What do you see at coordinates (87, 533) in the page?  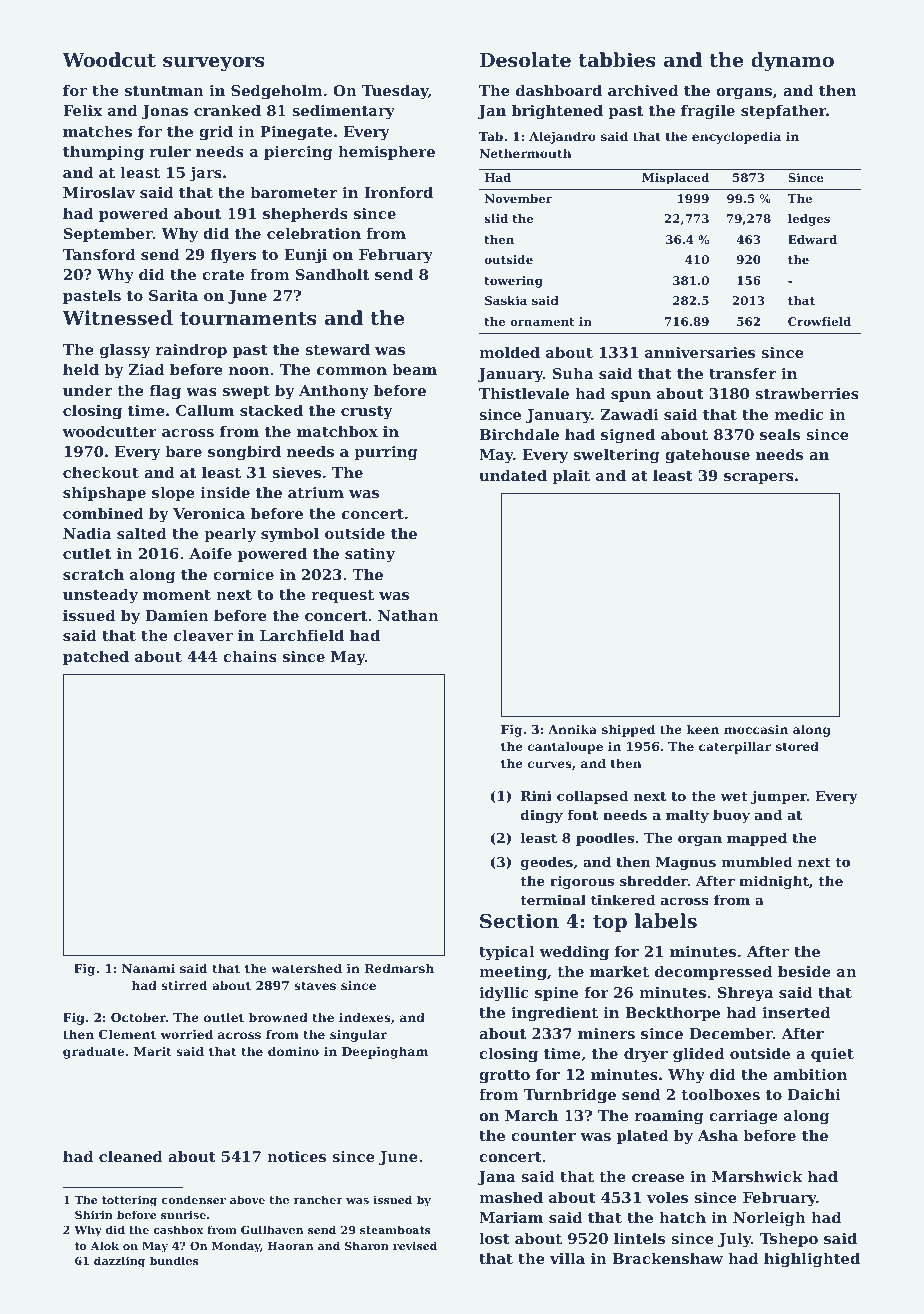 I see `Nadia` at bounding box center [87, 533].
